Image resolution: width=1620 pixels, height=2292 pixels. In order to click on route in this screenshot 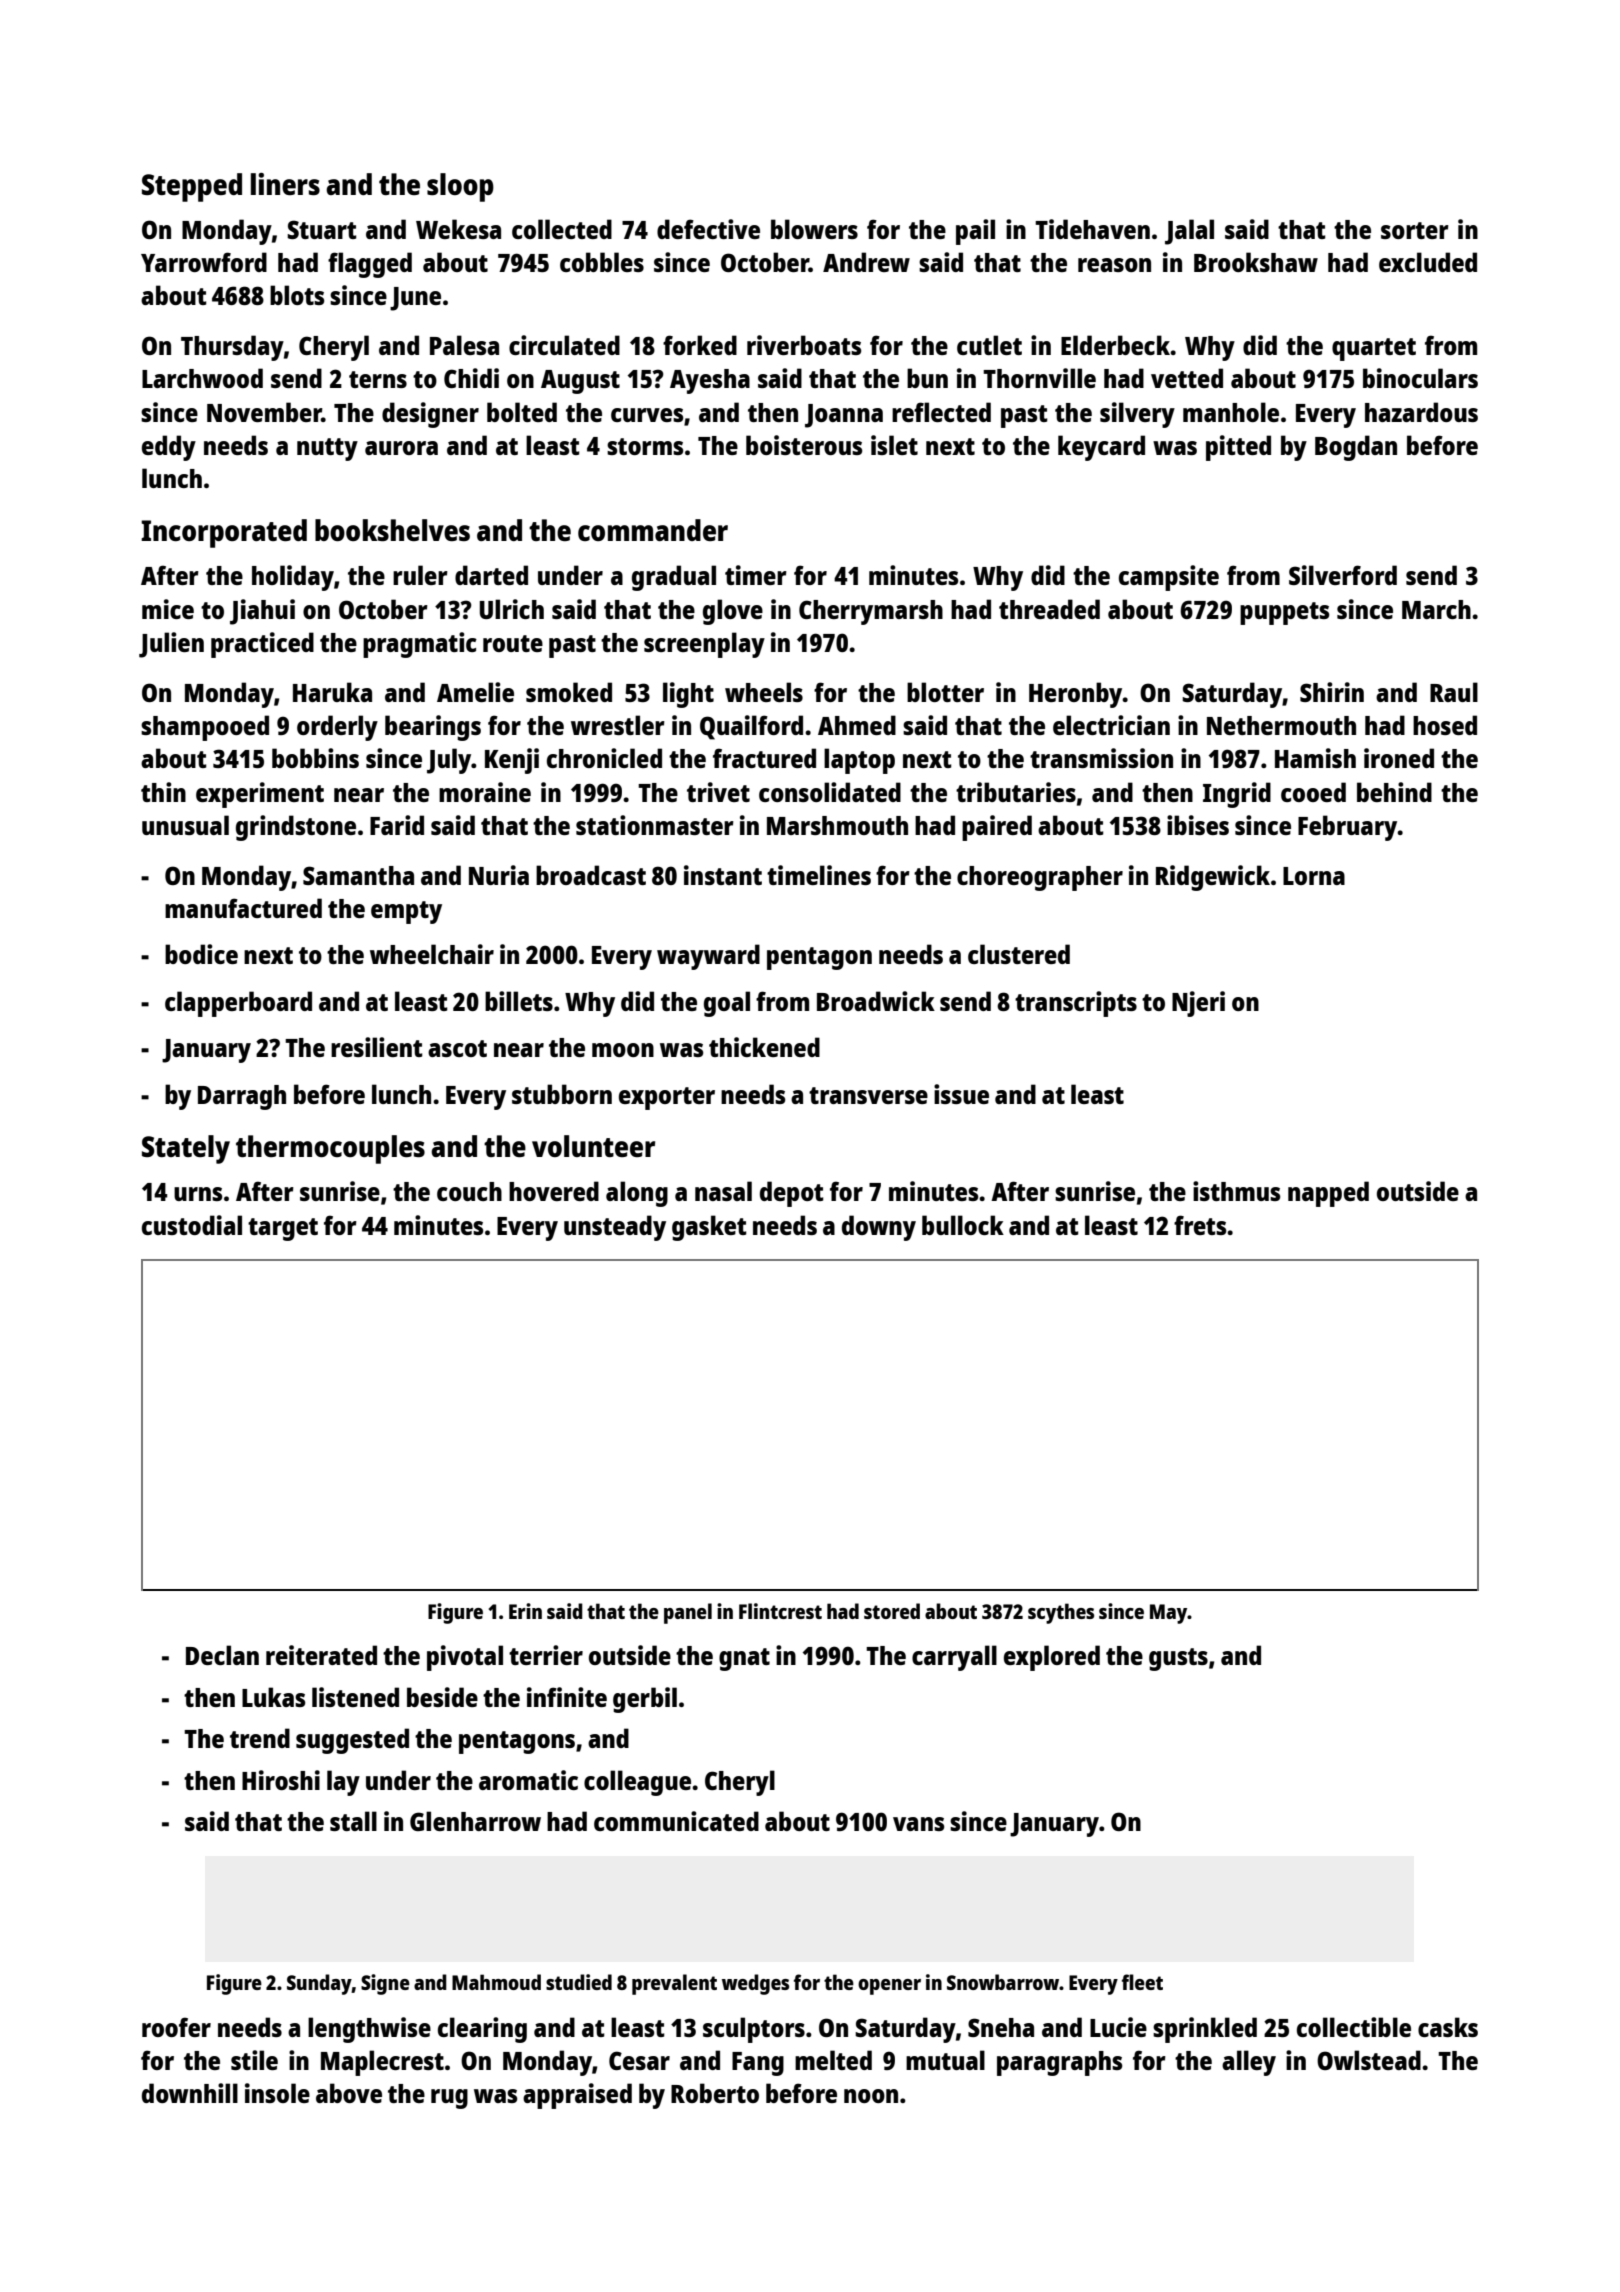, I will do `click(513, 643)`.
